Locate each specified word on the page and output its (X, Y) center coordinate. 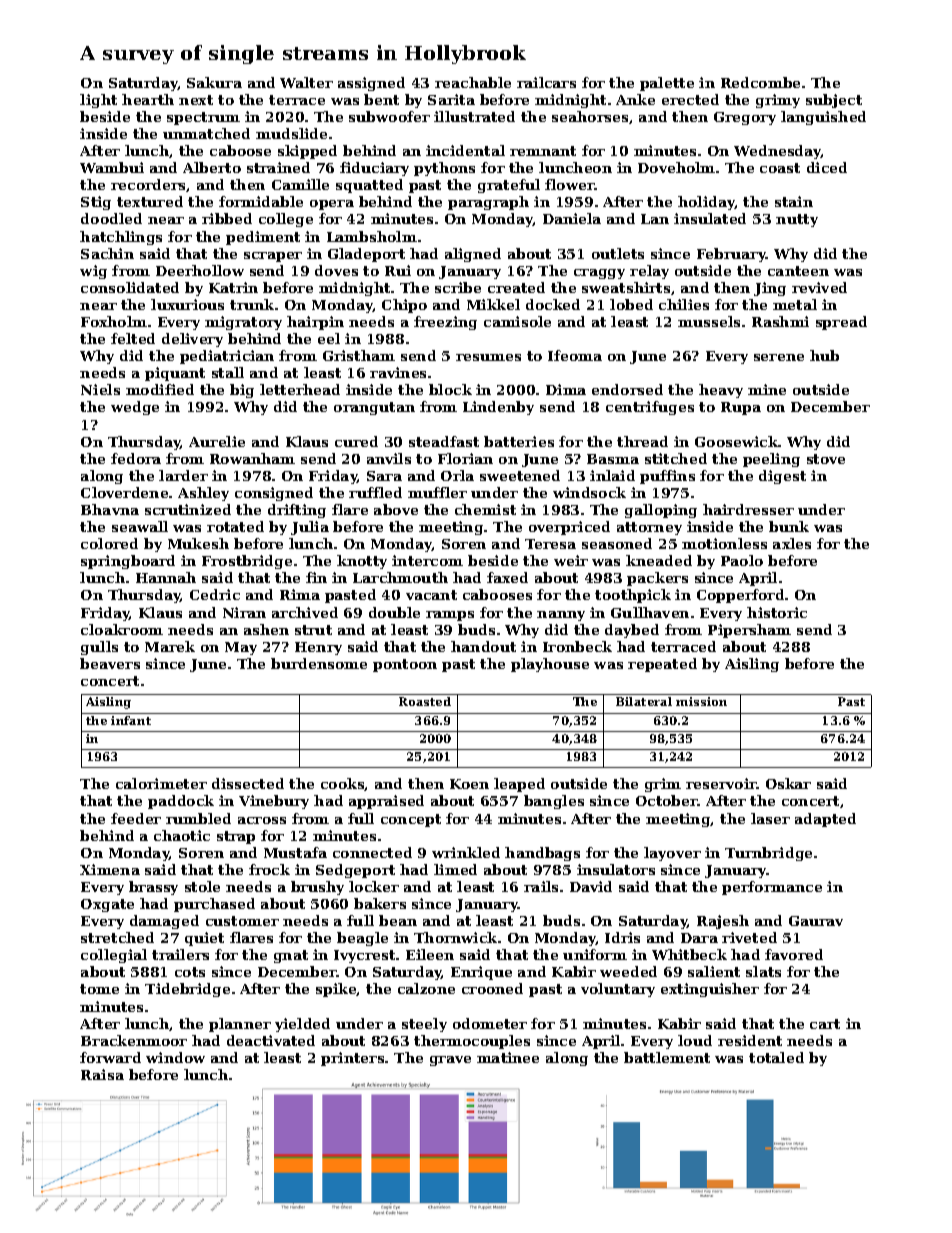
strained (278, 167)
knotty (362, 562)
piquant (175, 374)
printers (352, 1059)
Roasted (425, 701)
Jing (770, 289)
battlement (667, 1057)
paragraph (488, 203)
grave (450, 1061)
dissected (248, 783)
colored (109, 543)
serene (779, 357)
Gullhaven (650, 612)
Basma (613, 459)
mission (701, 701)
